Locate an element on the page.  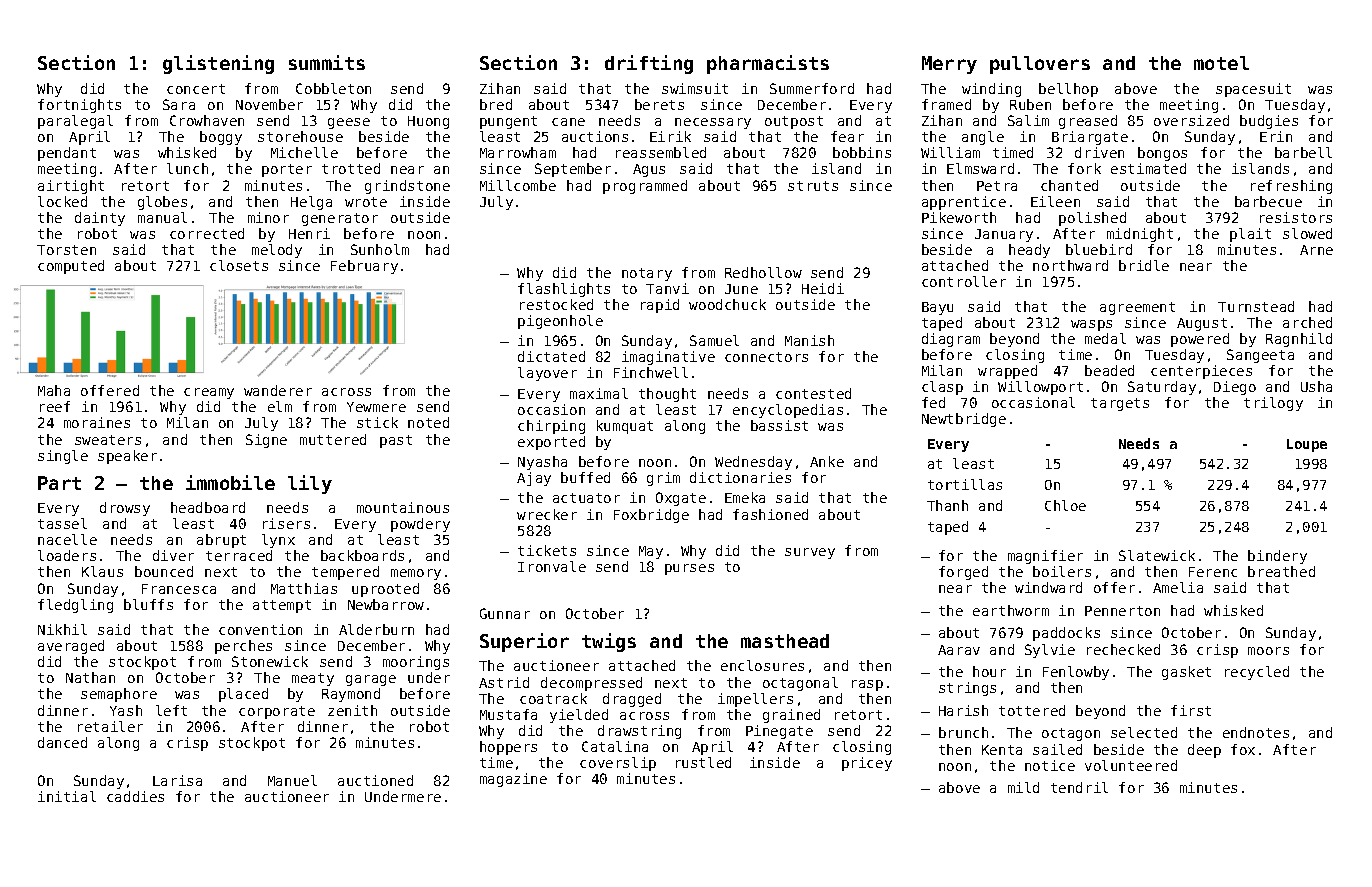
placed is located at coordinates (243, 695).
